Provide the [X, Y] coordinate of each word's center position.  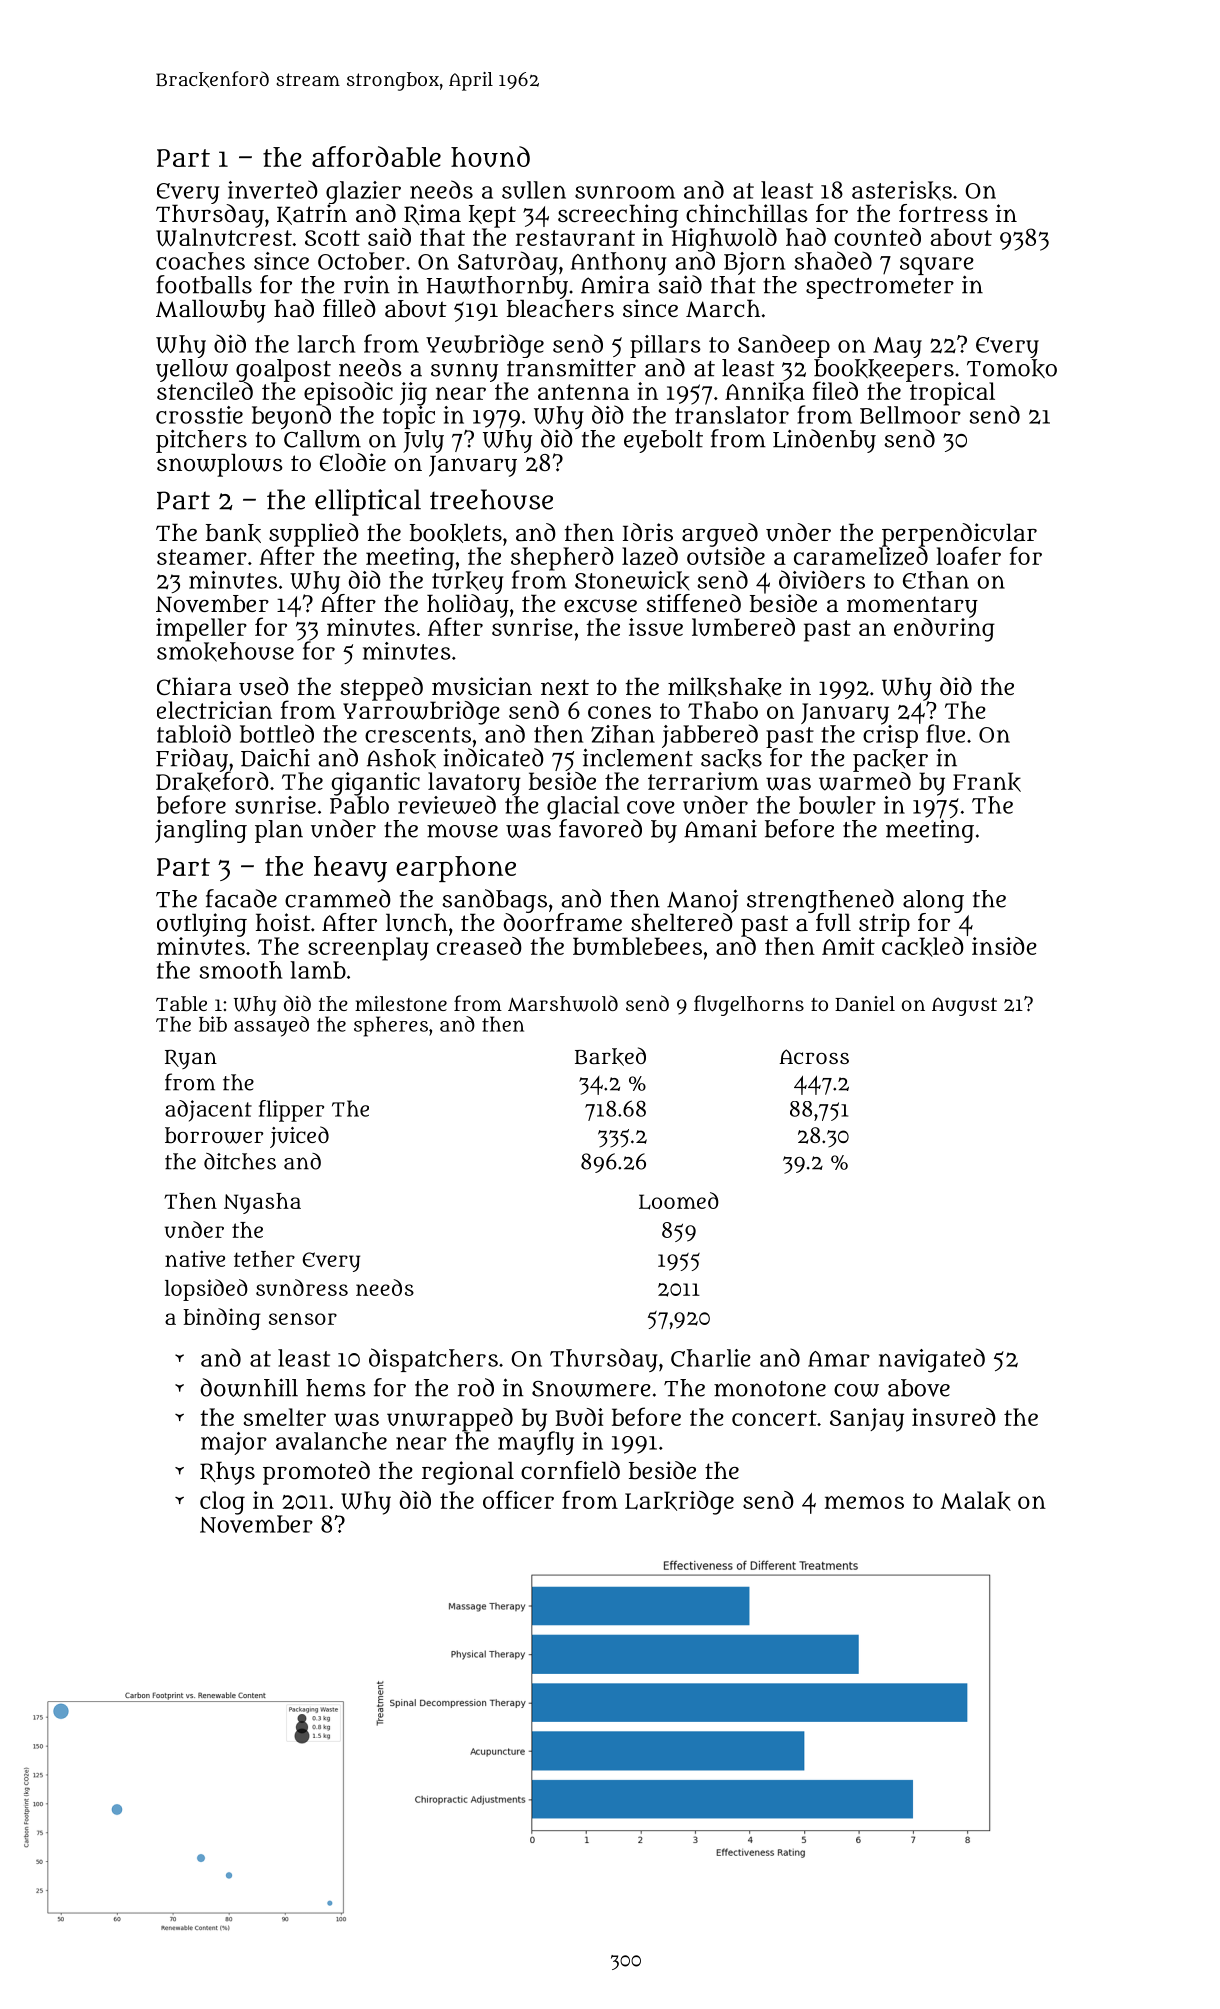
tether [264, 1259]
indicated [493, 757]
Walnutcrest [224, 237]
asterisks [902, 191]
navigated [932, 1360]
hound [490, 156]
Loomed [679, 1201]
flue [945, 733]
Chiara [194, 686]
